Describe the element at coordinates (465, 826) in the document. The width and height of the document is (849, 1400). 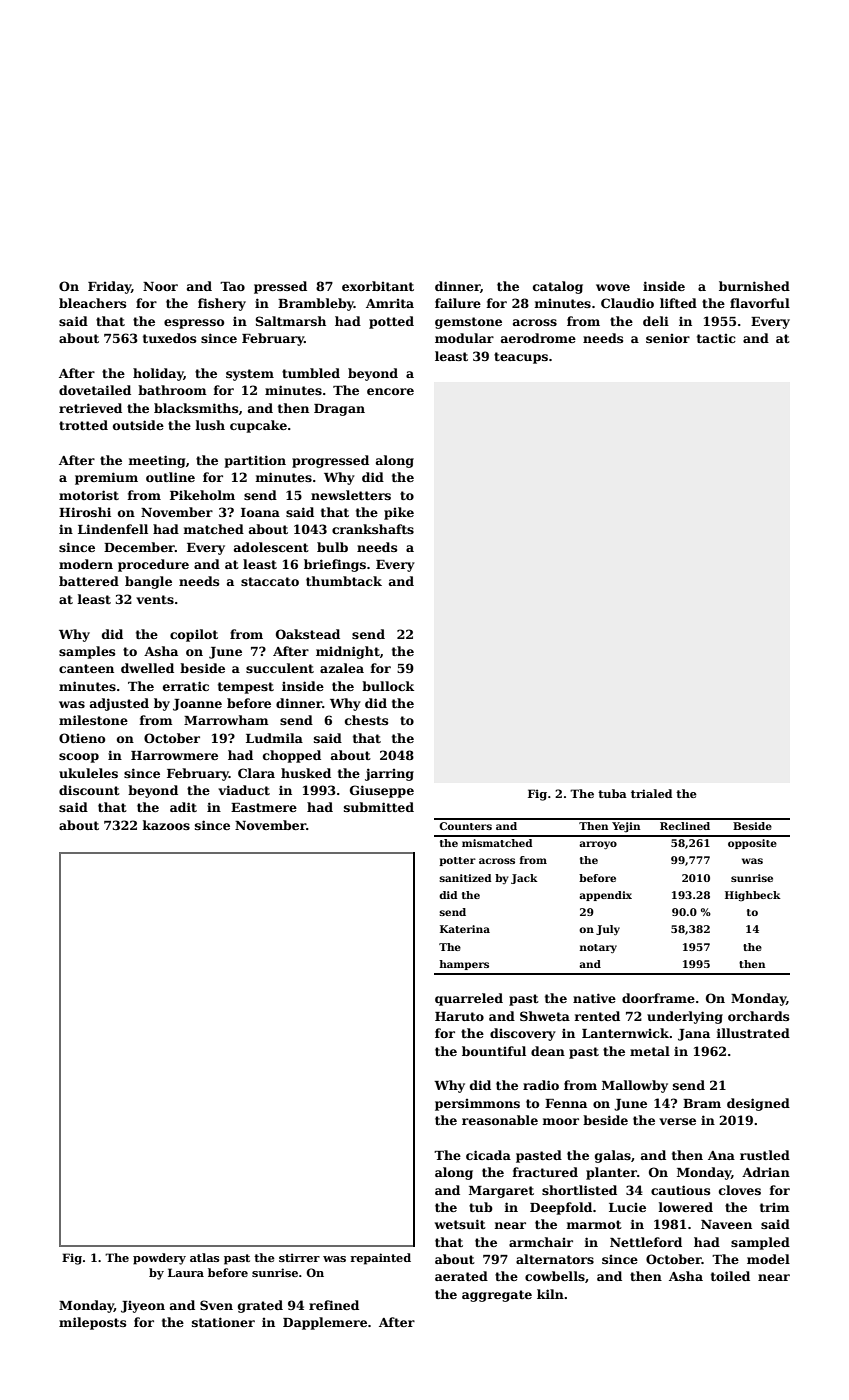
I see `Counters` at that location.
